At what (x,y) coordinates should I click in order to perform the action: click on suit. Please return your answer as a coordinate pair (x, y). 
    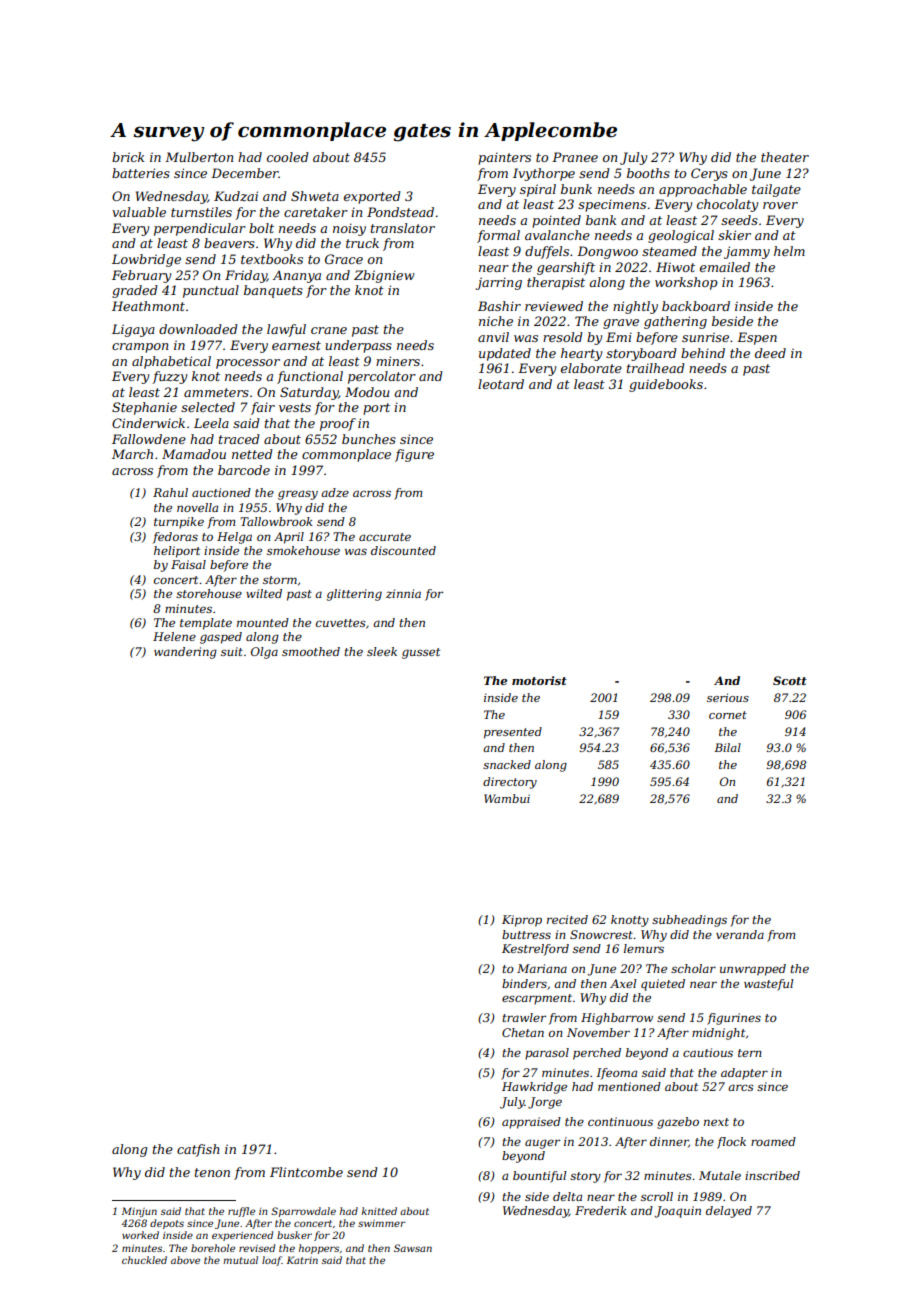
    Looking at the image, I should click on (232, 651).
